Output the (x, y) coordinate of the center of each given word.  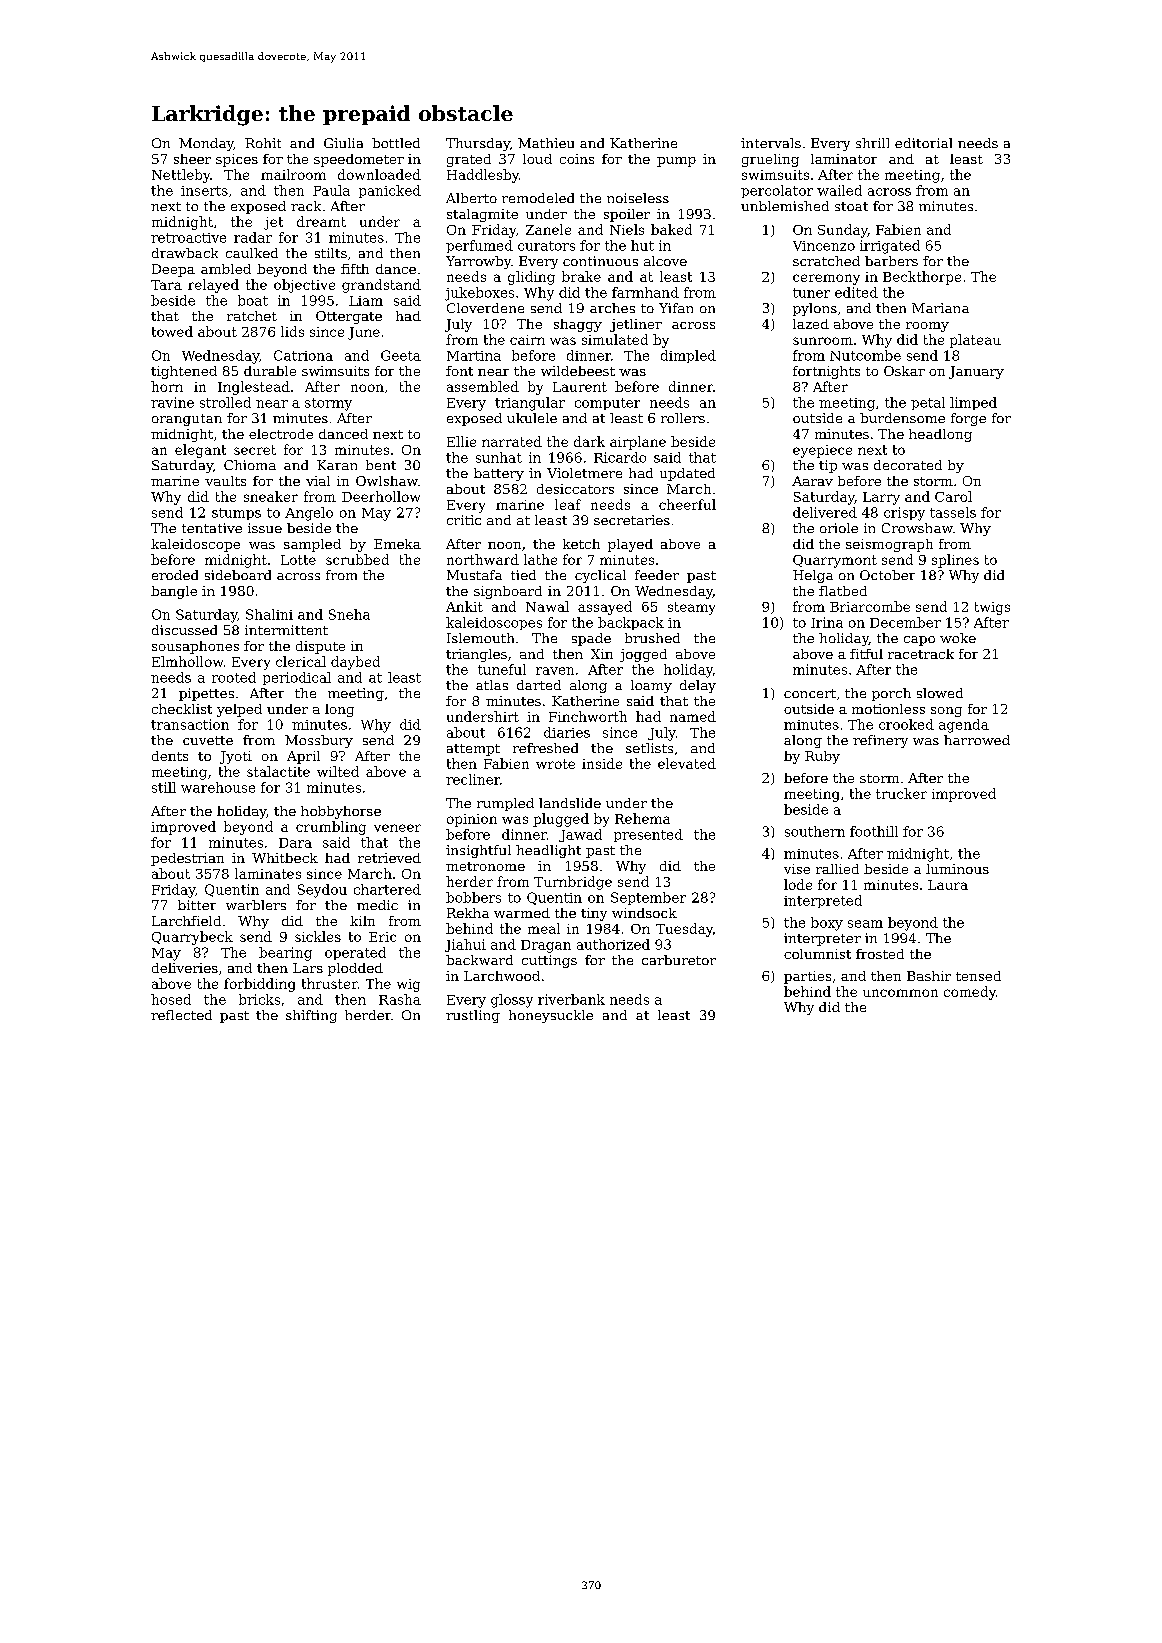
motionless (888, 709)
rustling (473, 1016)
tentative (212, 528)
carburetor (679, 960)
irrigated (890, 247)
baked (671, 229)
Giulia (343, 143)
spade (591, 639)
